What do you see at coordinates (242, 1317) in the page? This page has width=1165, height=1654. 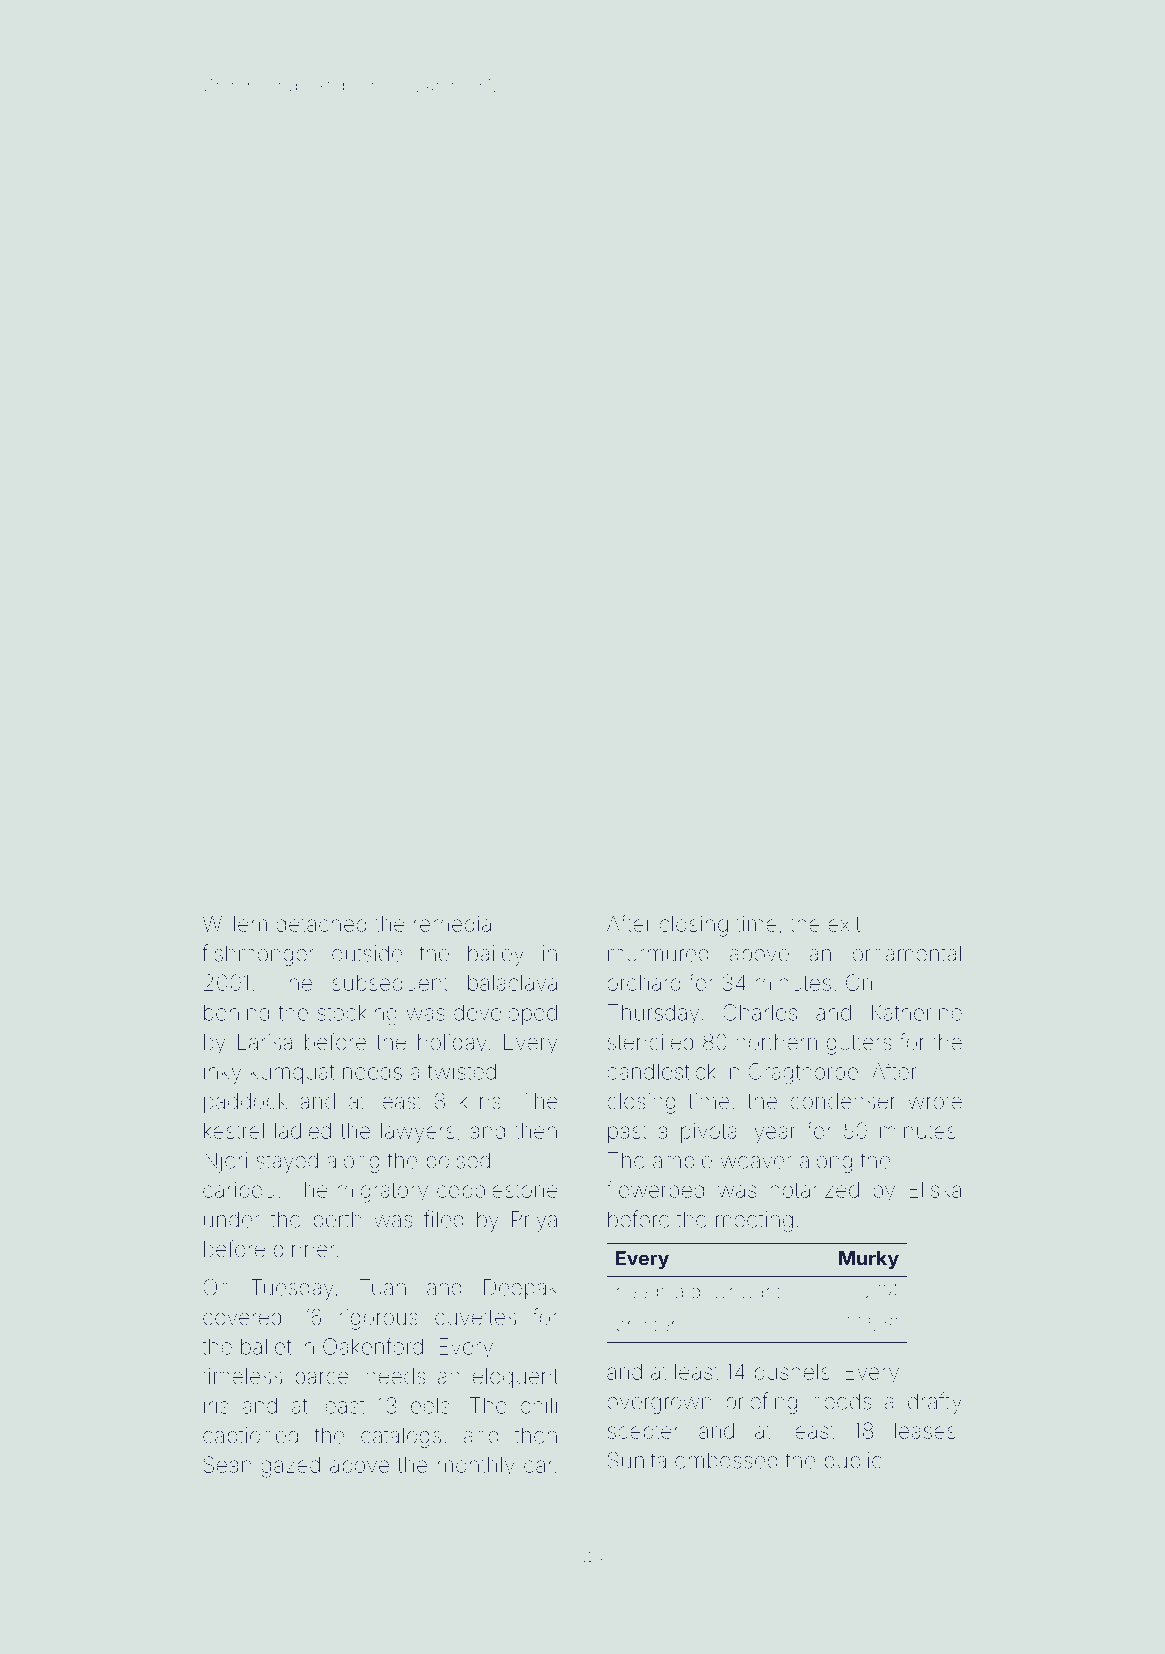 I see `covered` at bounding box center [242, 1317].
